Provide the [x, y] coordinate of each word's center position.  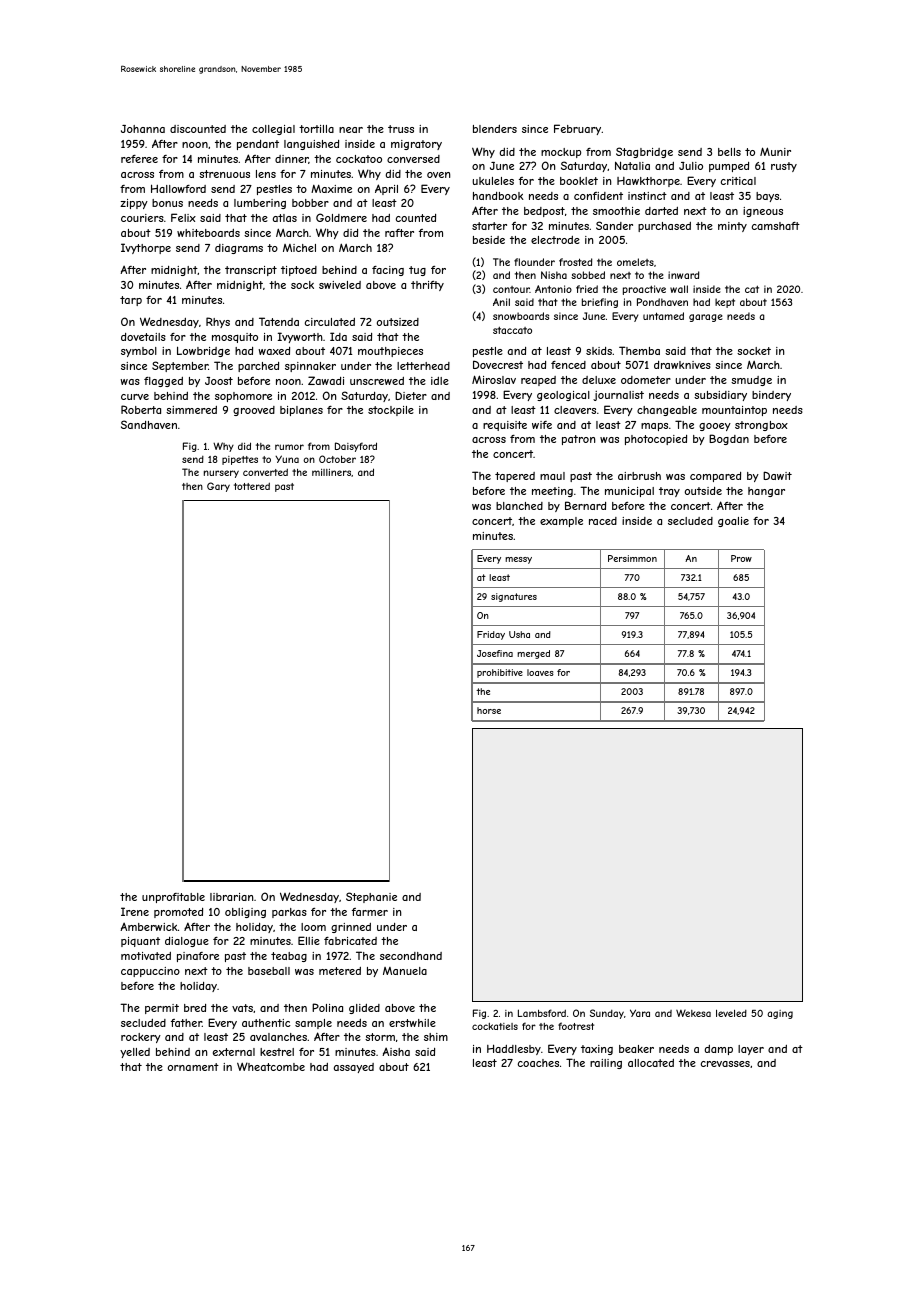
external [234, 1052]
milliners [331, 472]
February [577, 129]
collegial [273, 130]
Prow [741, 558]
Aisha [396, 1051]
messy [518, 560]
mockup [561, 153]
